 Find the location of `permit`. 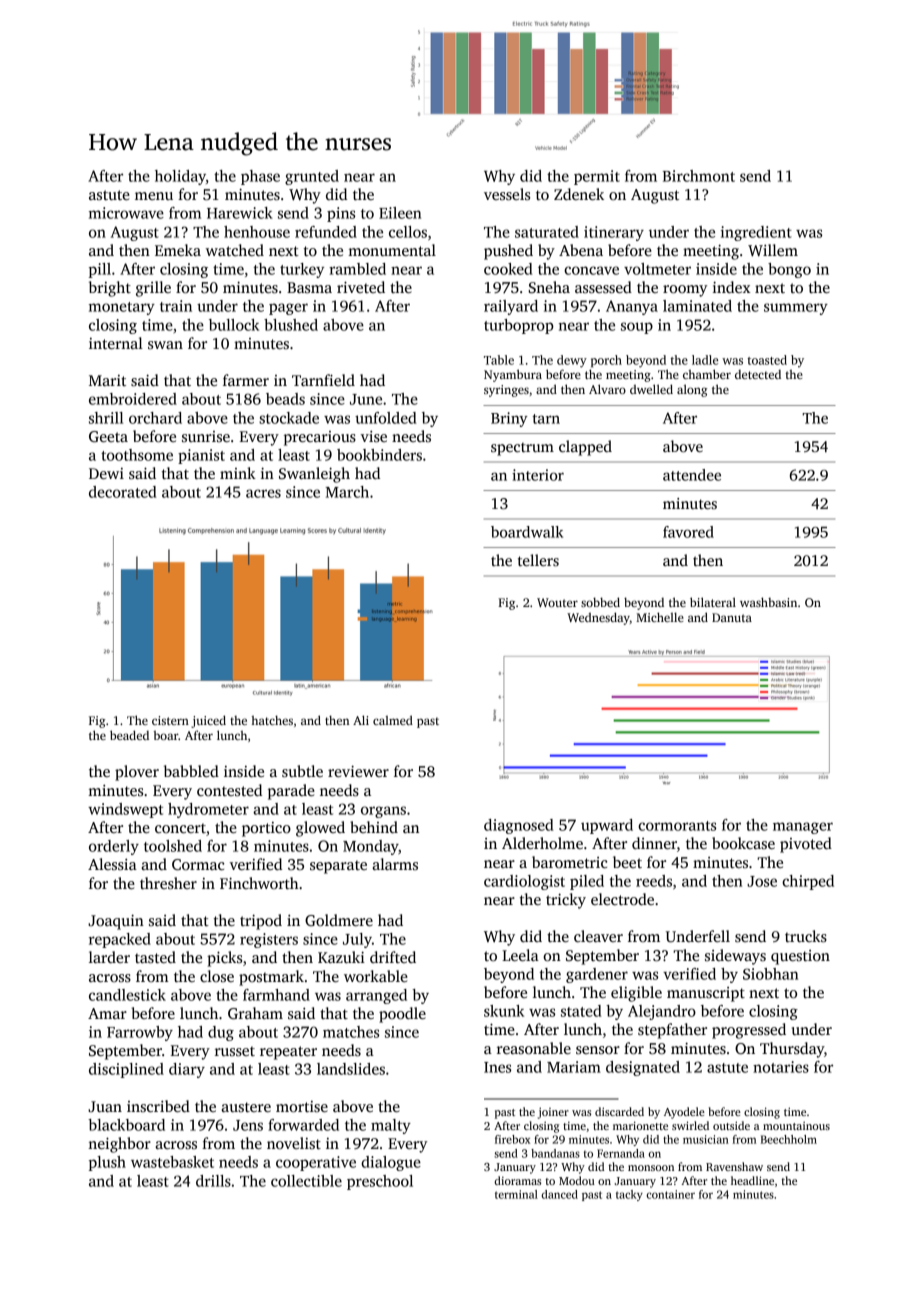

permit is located at coordinates (597, 177).
